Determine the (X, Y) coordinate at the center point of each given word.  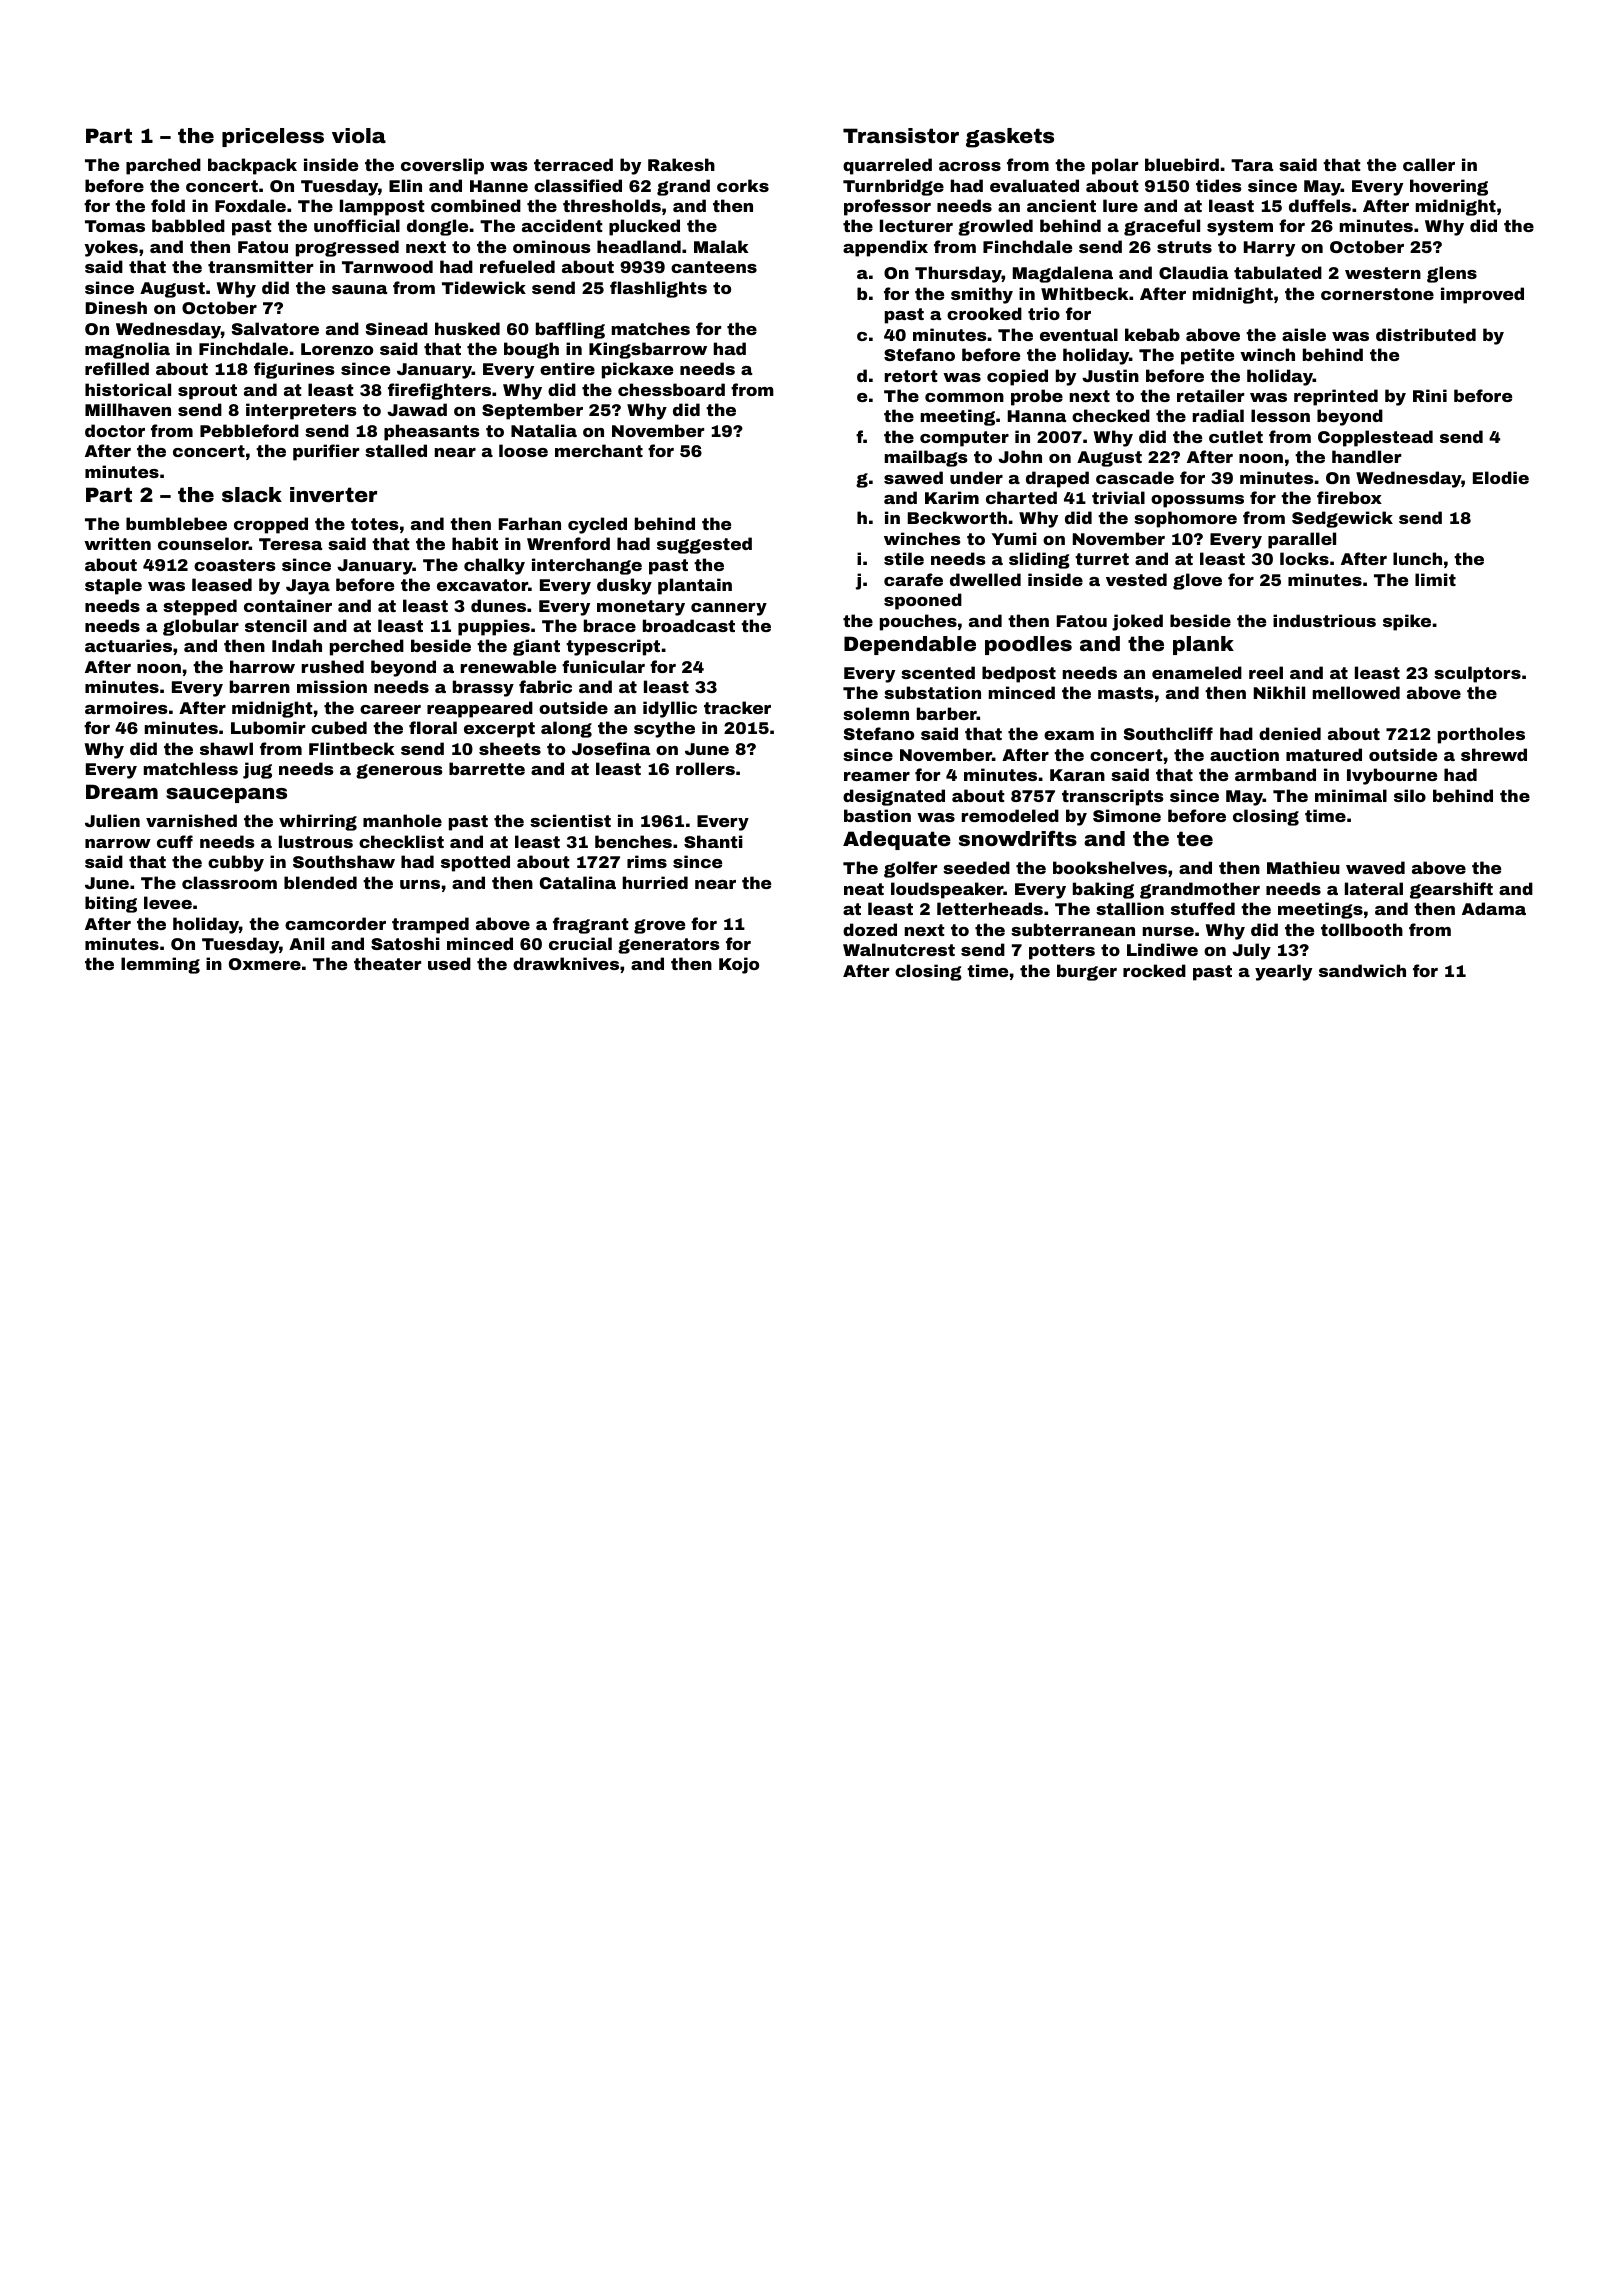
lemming (160, 965)
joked (1137, 622)
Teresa (291, 544)
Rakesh (681, 164)
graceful (1162, 227)
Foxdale (250, 205)
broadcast (689, 625)
